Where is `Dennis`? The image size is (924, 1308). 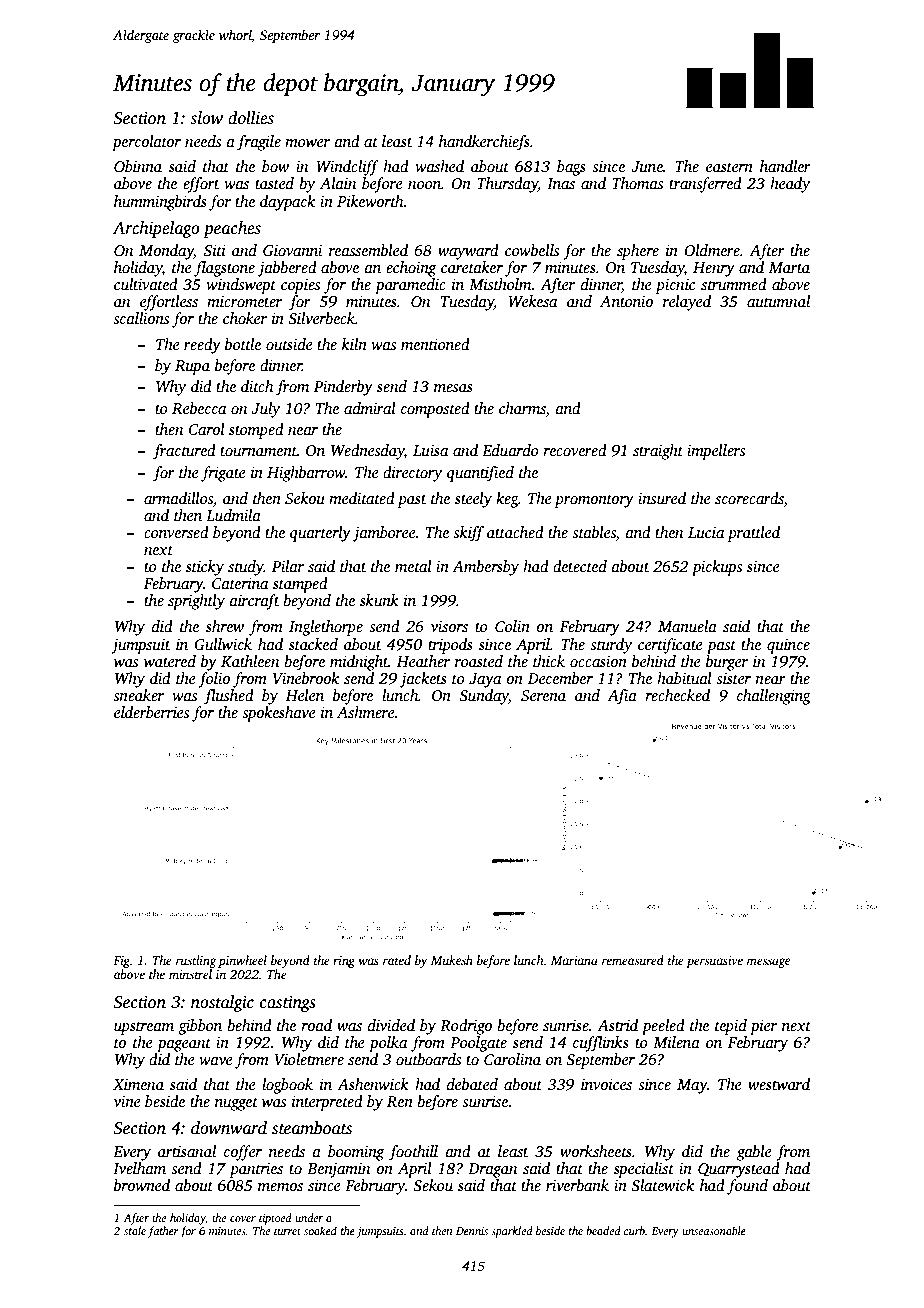 Dennis is located at coordinates (472, 1231).
